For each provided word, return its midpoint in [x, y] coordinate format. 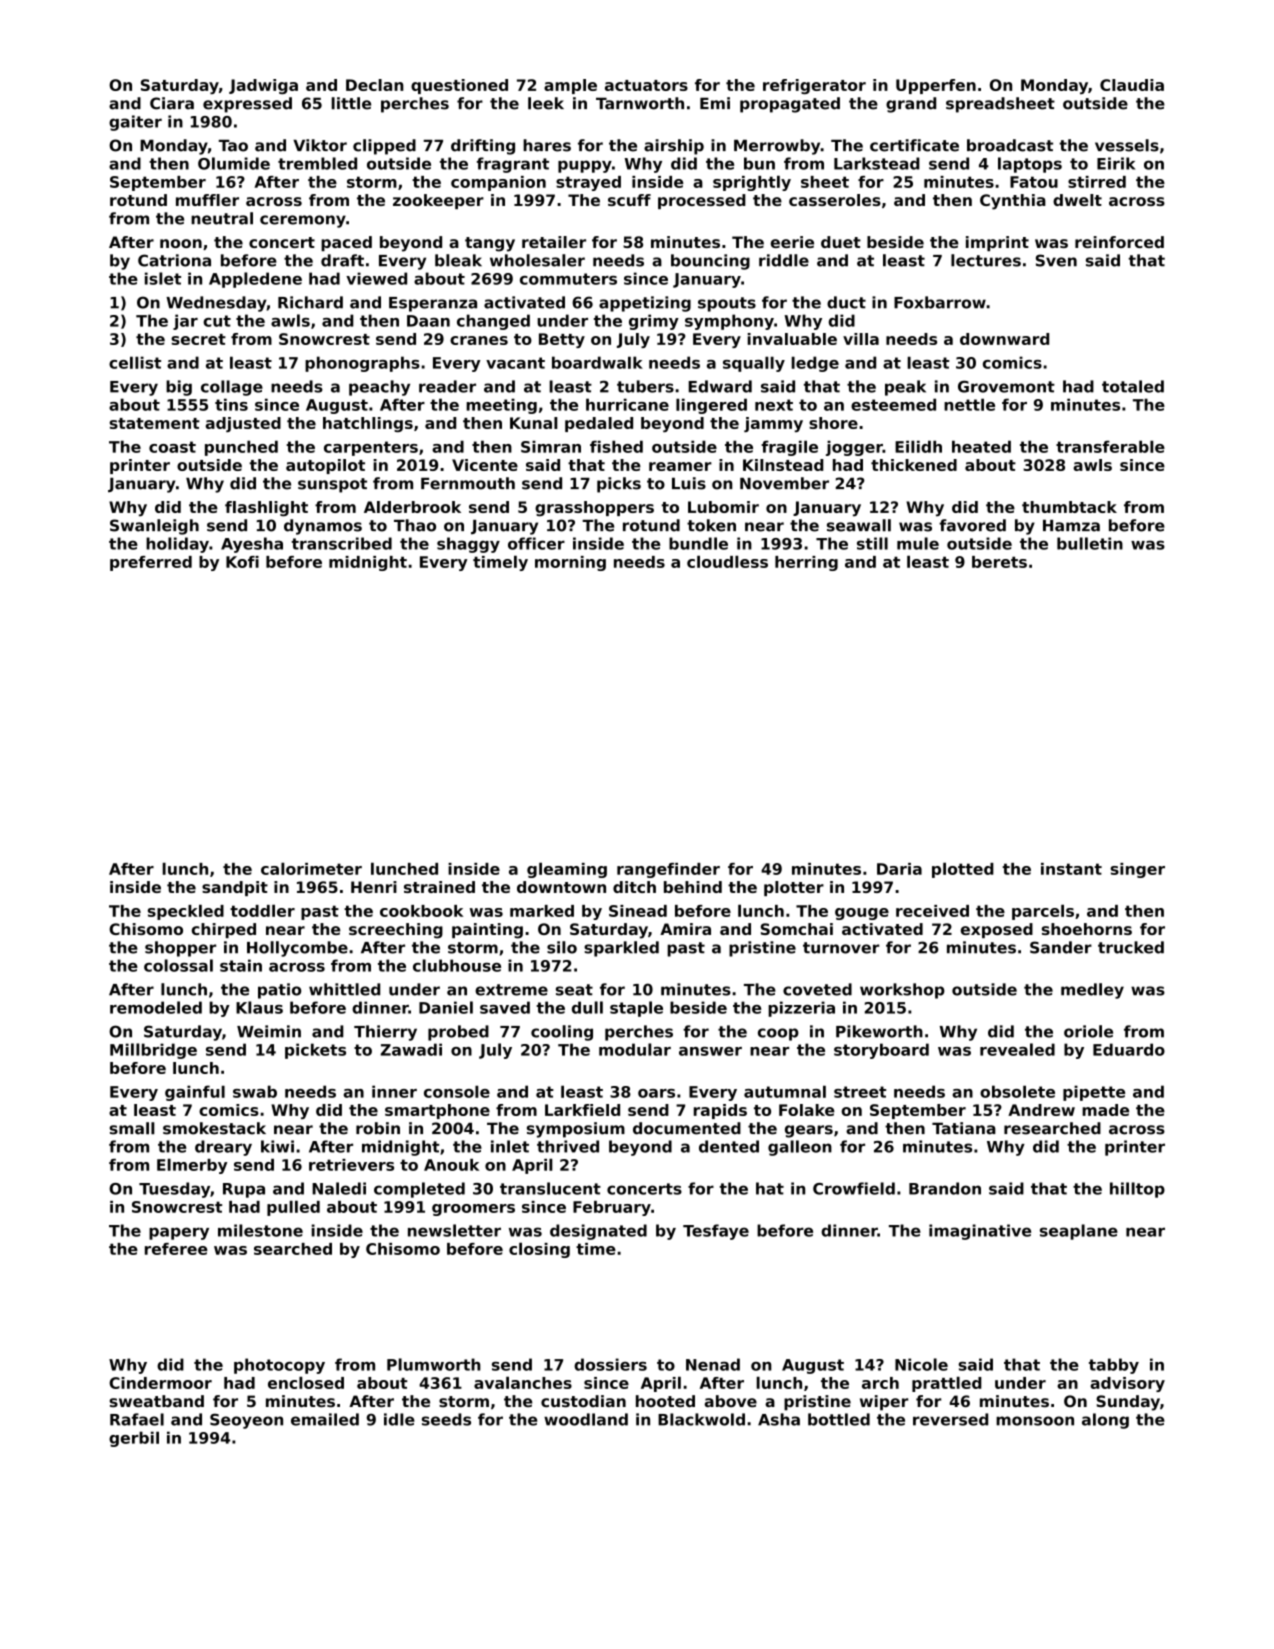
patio [279, 991]
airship [674, 147]
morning [570, 563]
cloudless [727, 561]
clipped [384, 147]
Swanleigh [154, 527]
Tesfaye [716, 1232]
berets [999, 562]
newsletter [454, 1230]
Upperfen [936, 86]
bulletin [1090, 543]
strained [439, 887]
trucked [1131, 947]
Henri [374, 887]
